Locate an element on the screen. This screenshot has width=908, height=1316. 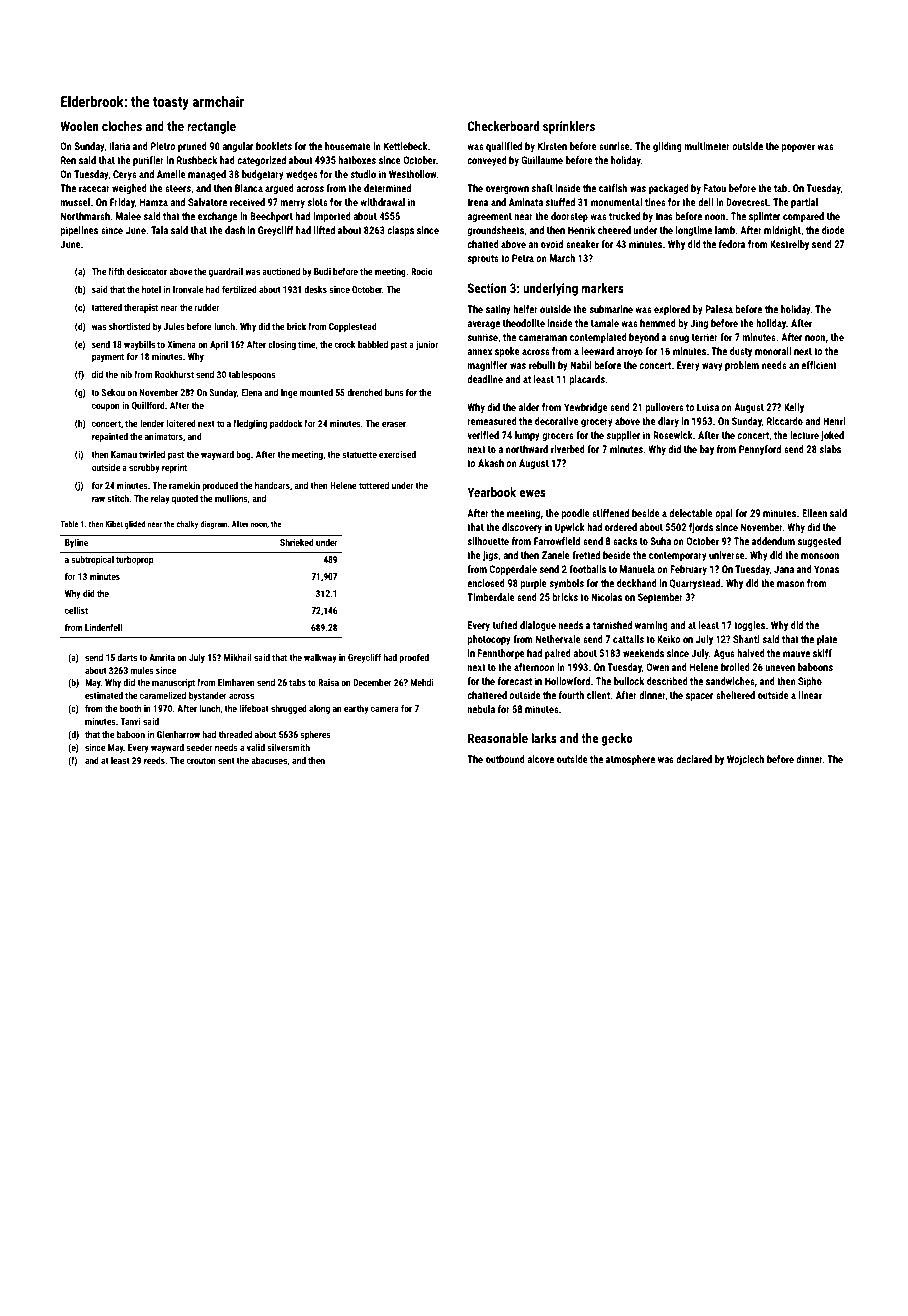
popover is located at coordinates (798, 148).
